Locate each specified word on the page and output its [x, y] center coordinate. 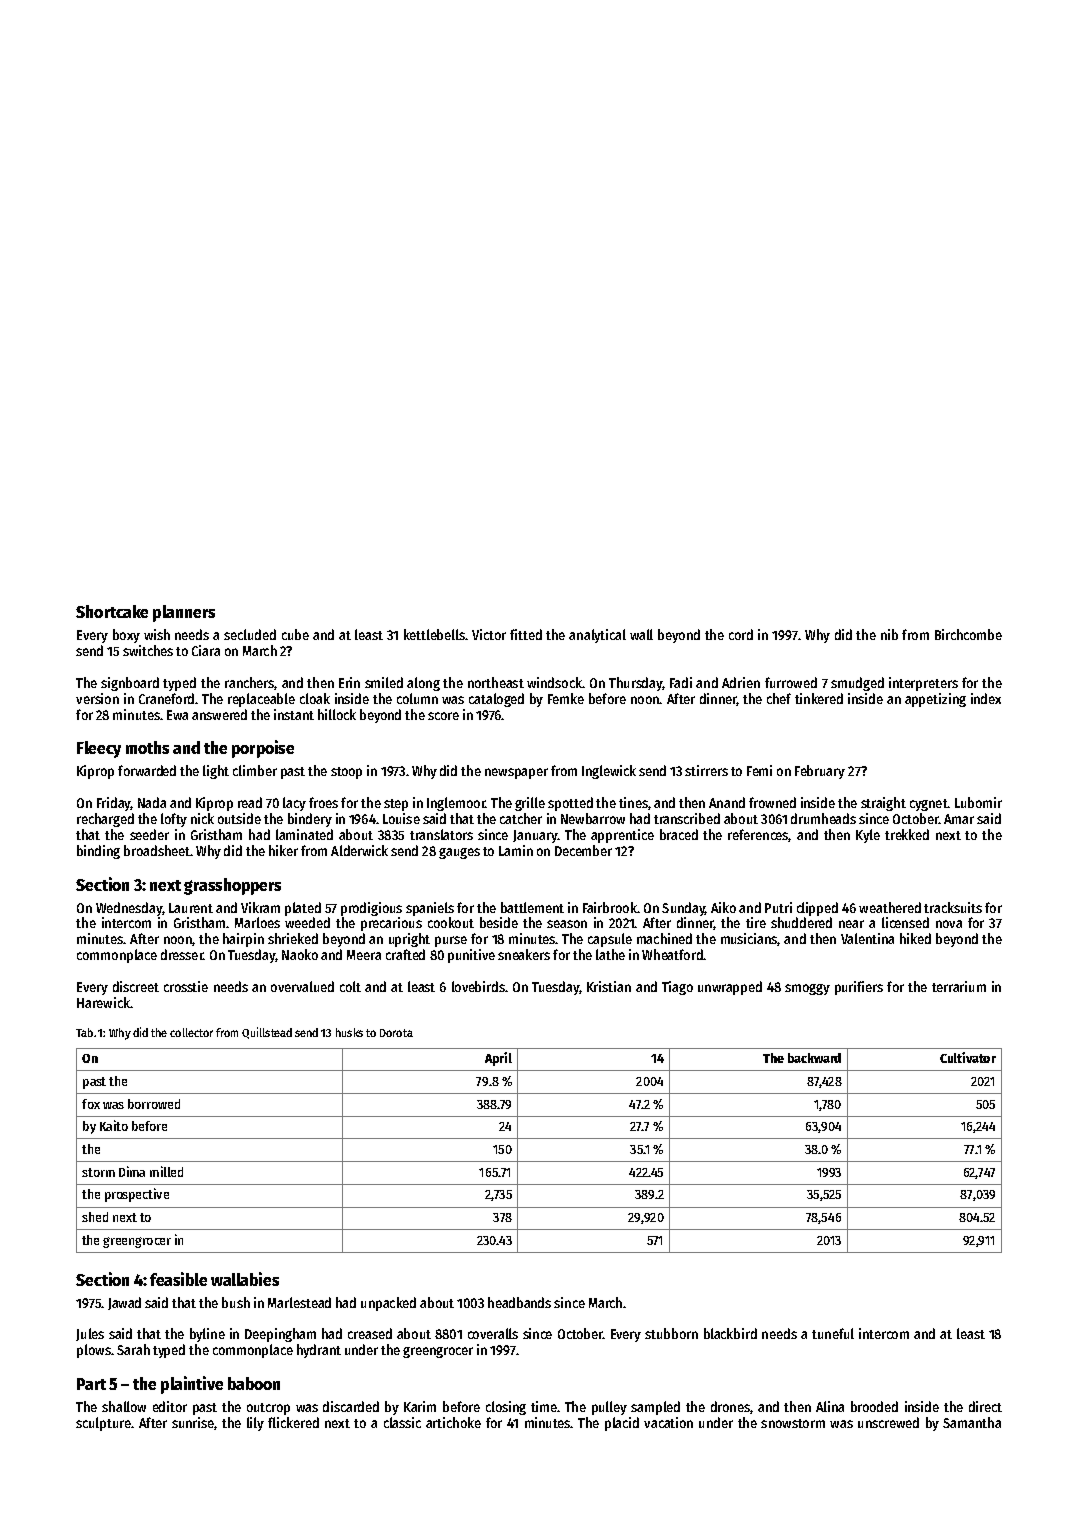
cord [741, 634]
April [498, 1059]
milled [166, 1171]
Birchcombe [968, 634]
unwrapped [730, 988]
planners [184, 613]
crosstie [186, 986]
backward [814, 1058]
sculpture [103, 1424]
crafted [405, 954]
